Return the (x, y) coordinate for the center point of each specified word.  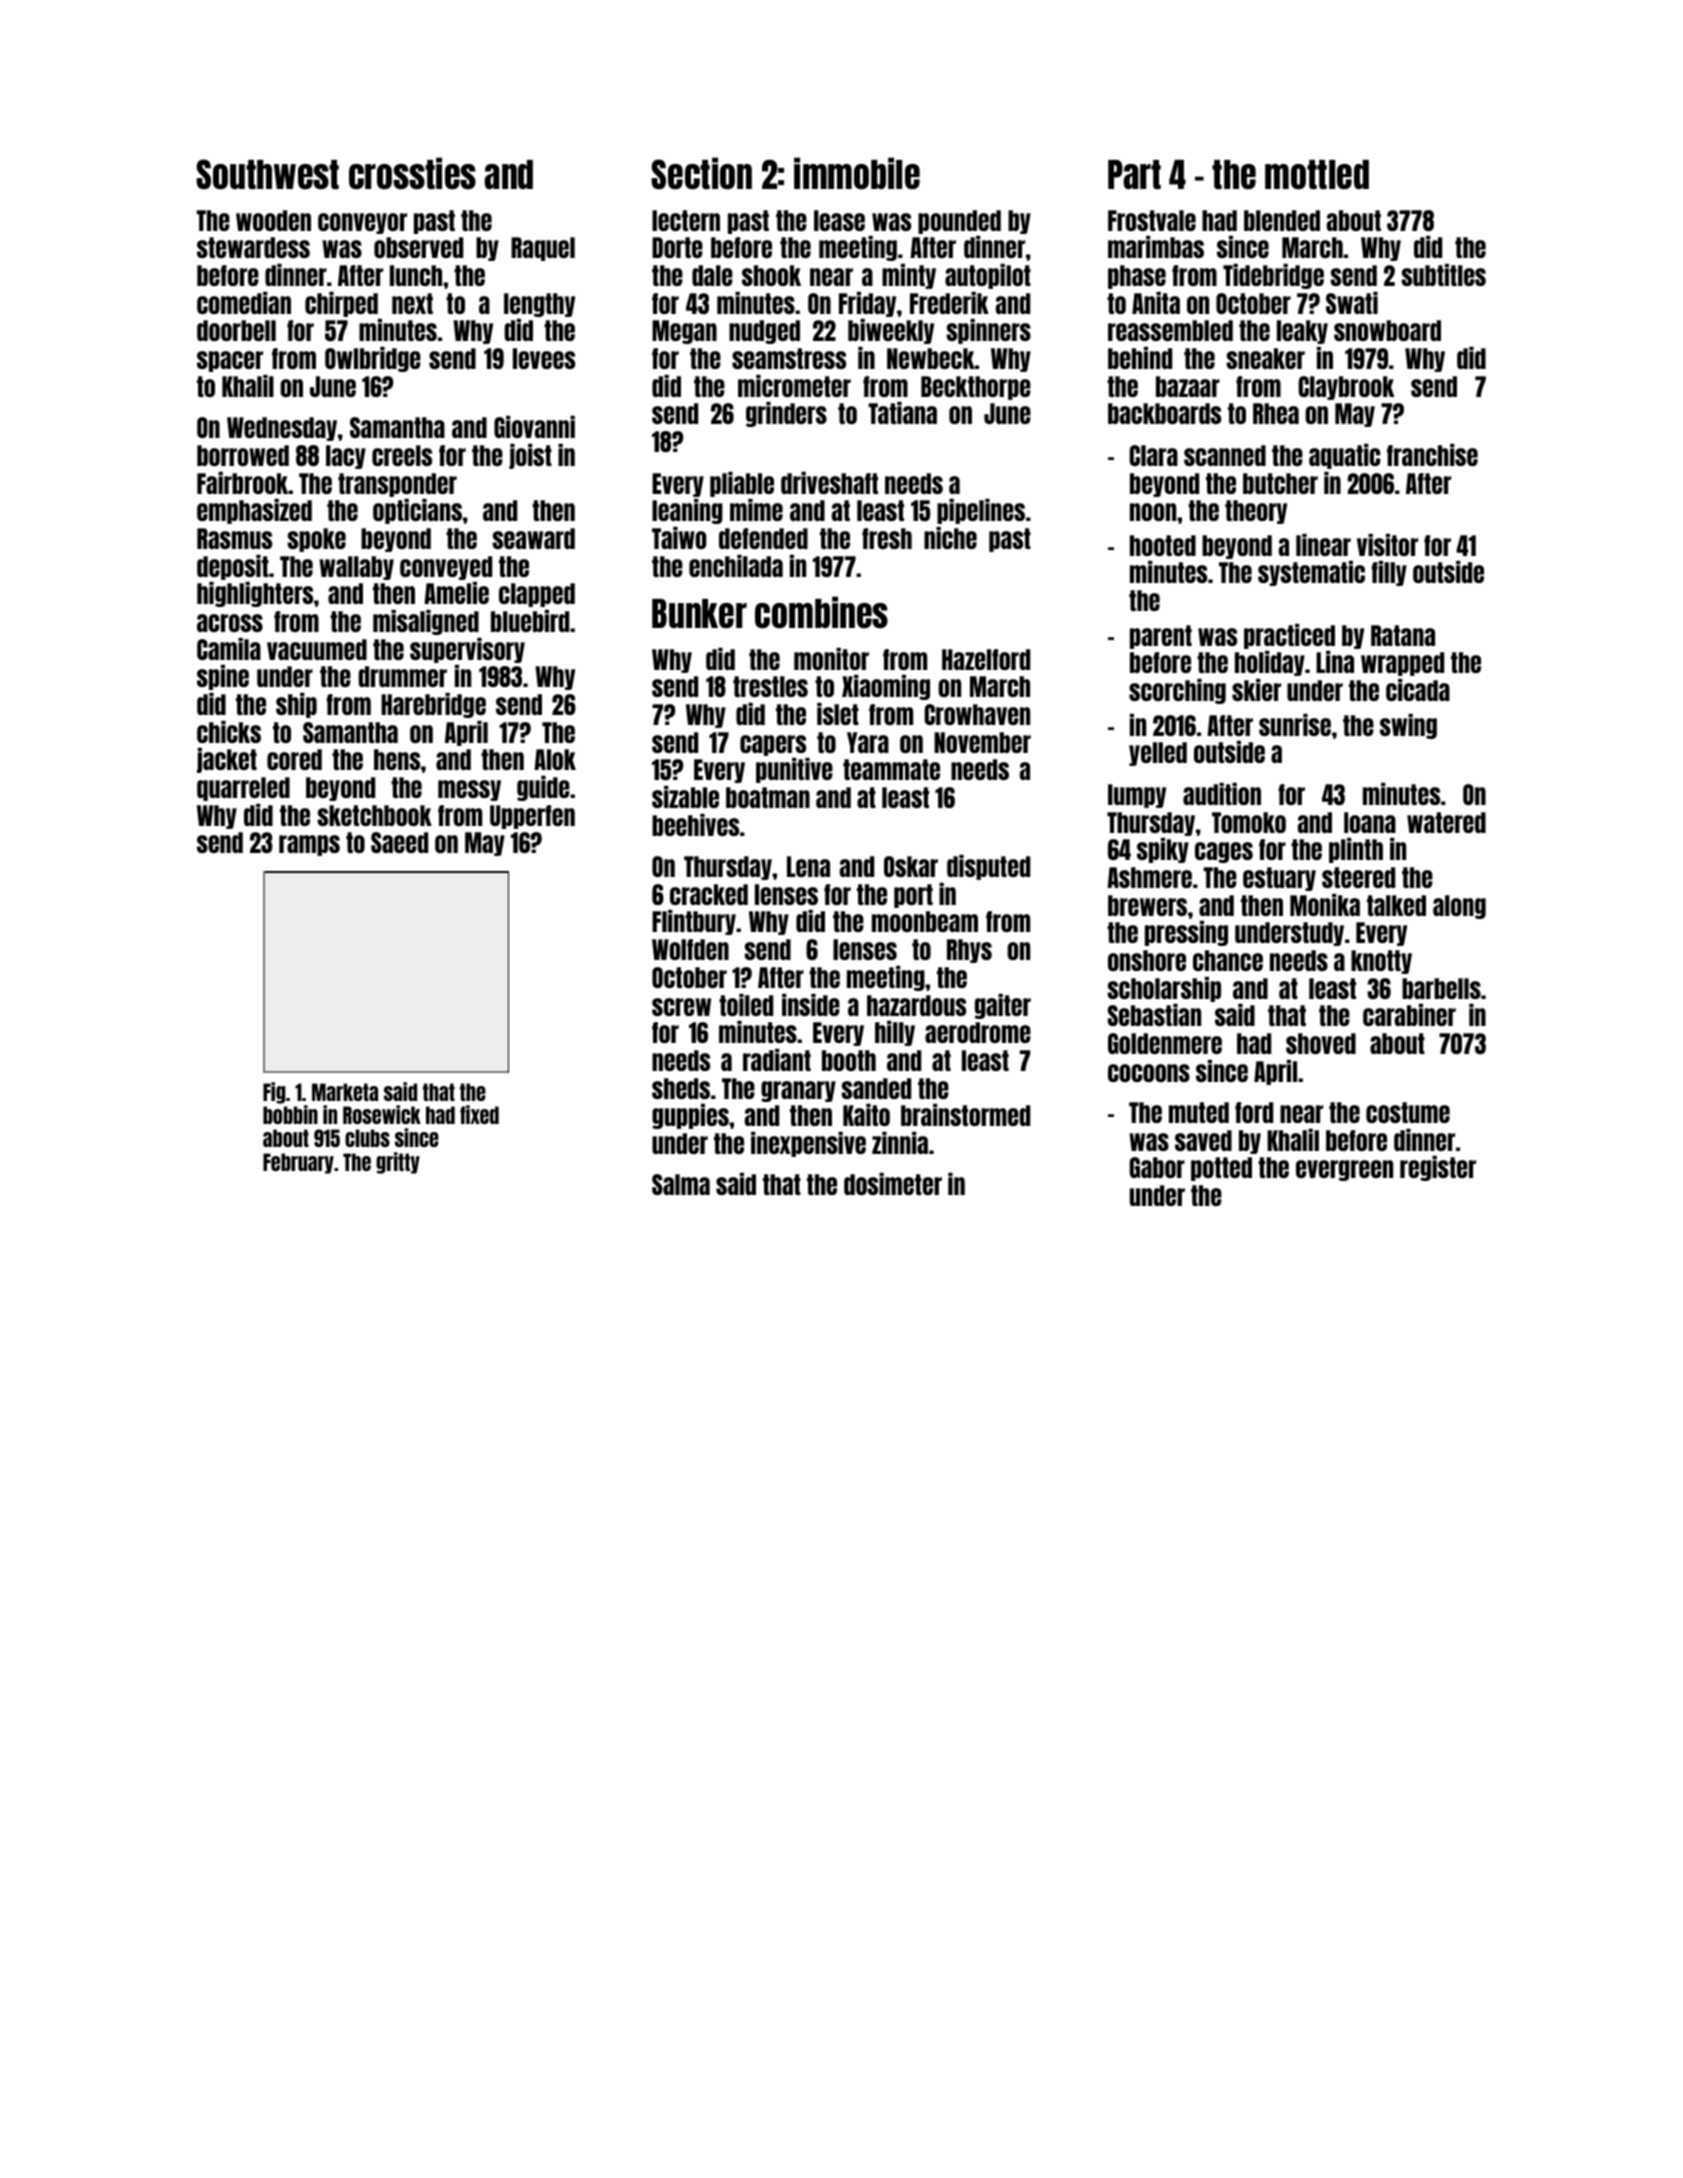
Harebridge (433, 705)
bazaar (1188, 386)
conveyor (362, 223)
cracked (709, 894)
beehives (695, 825)
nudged (764, 332)
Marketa (345, 1092)
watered (1446, 822)
